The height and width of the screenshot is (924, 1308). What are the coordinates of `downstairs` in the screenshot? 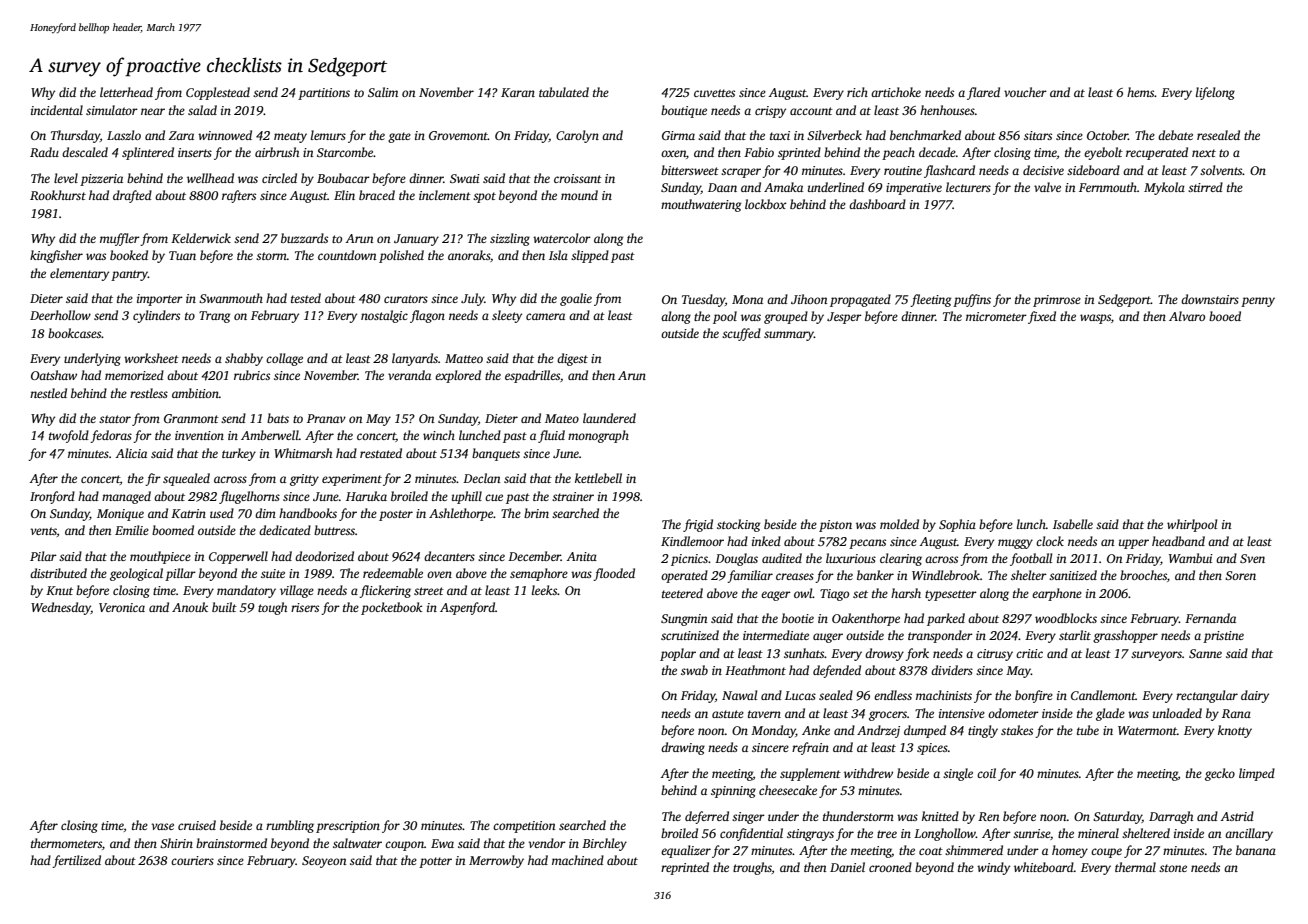 It's located at (1210, 299).
